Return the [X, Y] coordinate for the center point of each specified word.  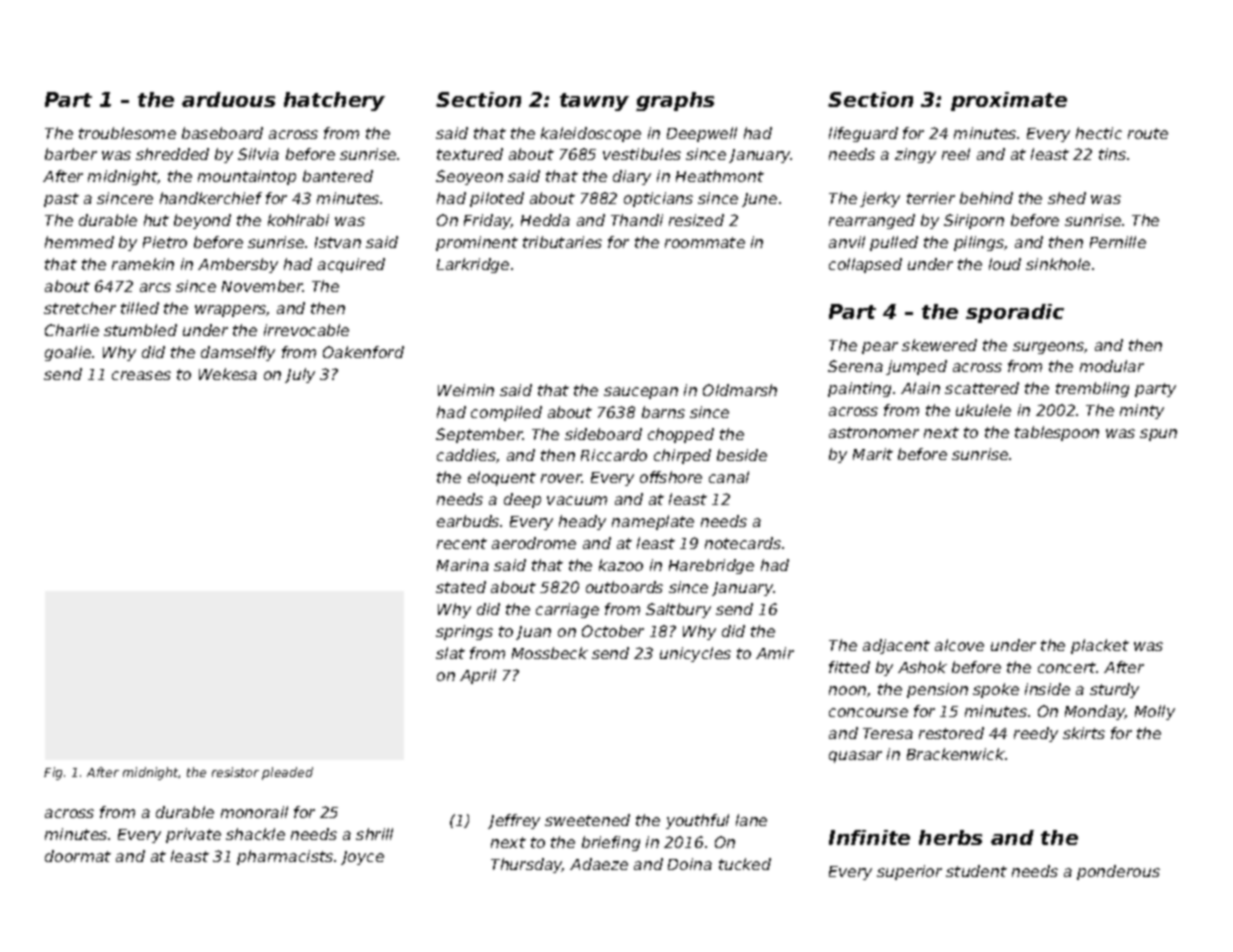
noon [847, 690]
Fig [53, 773]
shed [1067, 198]
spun [1158, 435]
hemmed [79, 242]
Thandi [637, 220]
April [478, 676]
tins [1112, 154]
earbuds [468, 521]
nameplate [653, 522]
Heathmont [720, 176]
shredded [172, 154]
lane [751, 820]
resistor [235, 772]
